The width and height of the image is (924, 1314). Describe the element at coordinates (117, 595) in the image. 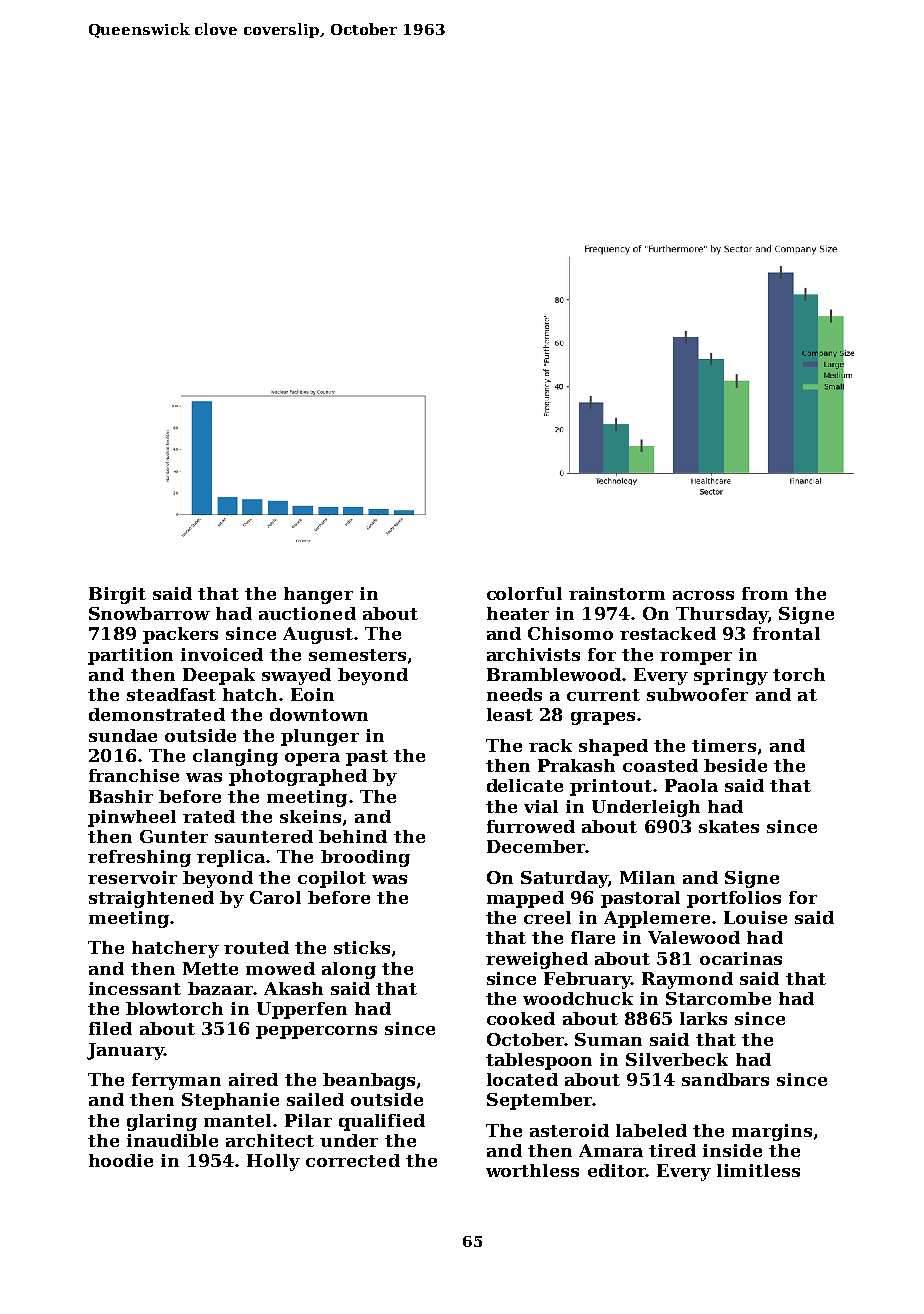

I see `Birgit` at that location.
